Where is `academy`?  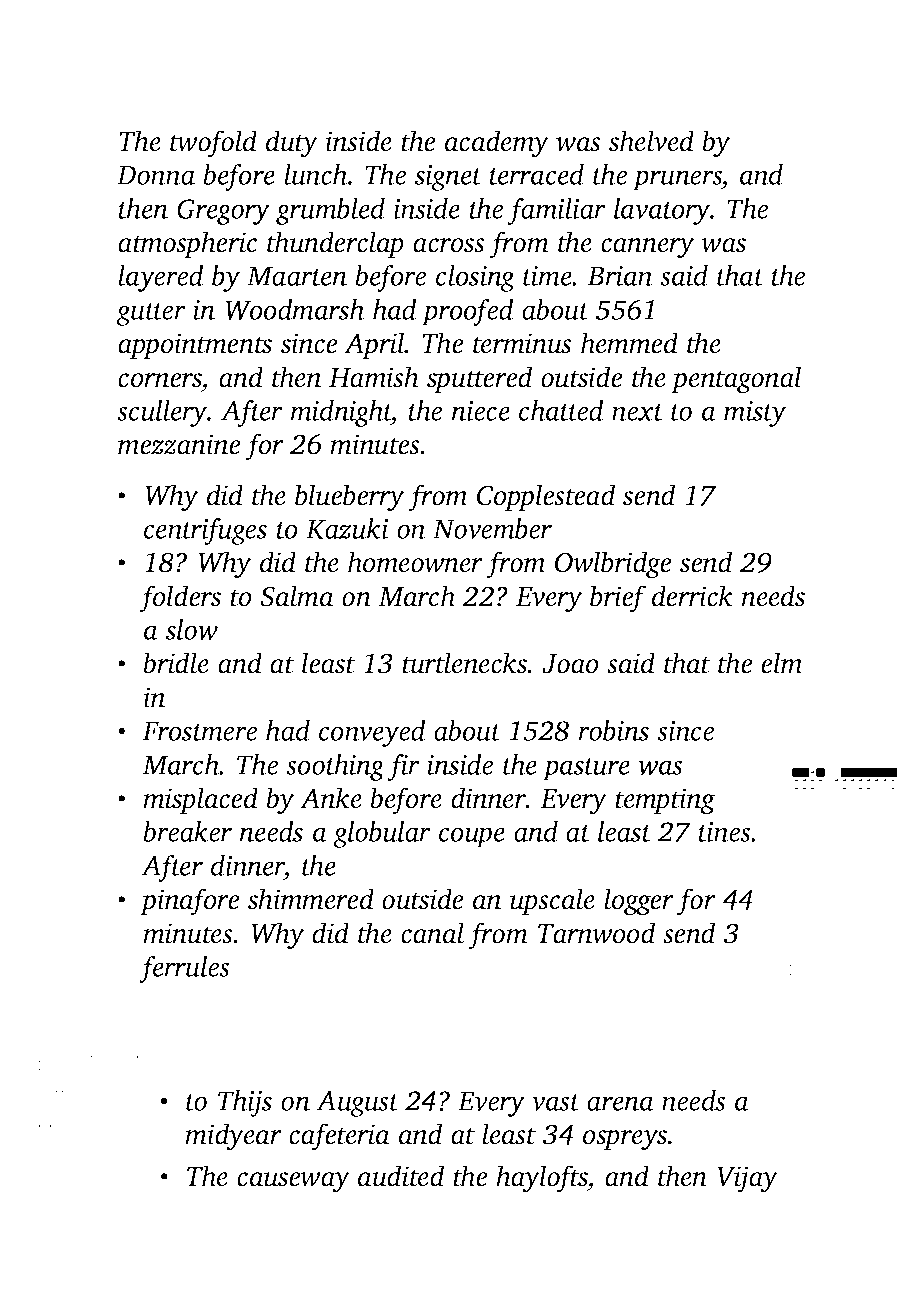 academy is located at coordinates (497, 144).
